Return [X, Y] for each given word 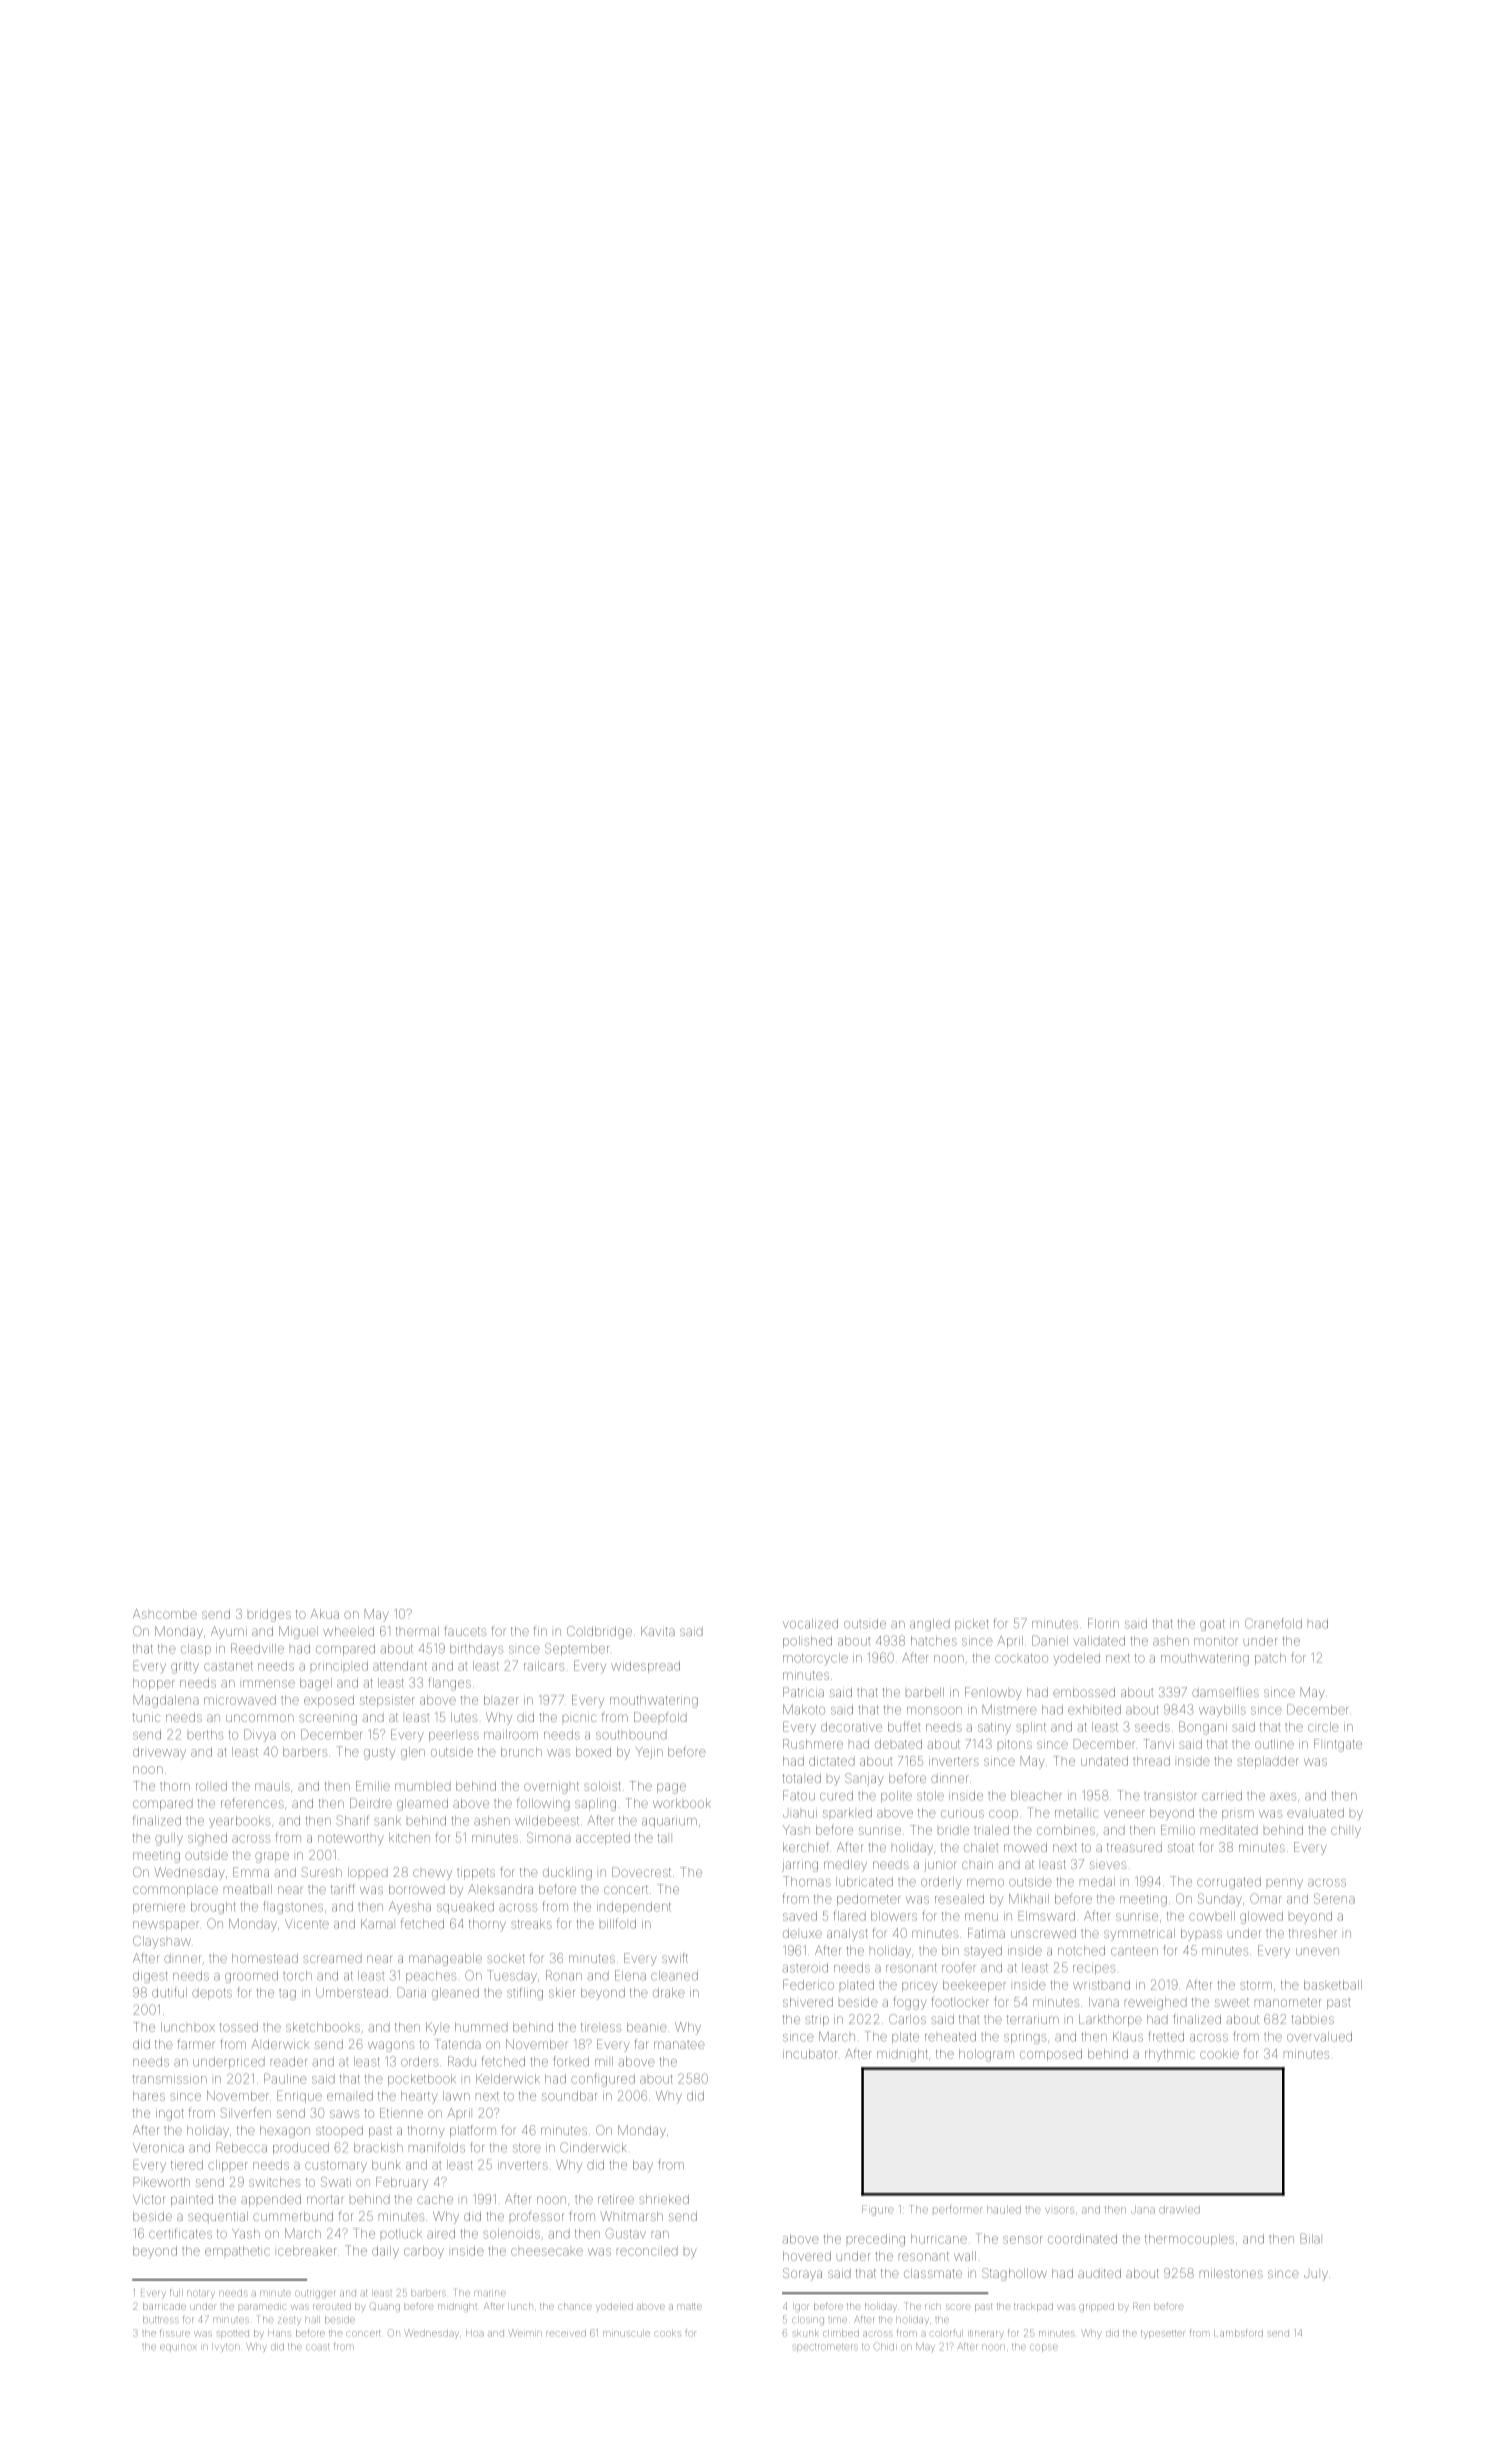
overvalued [1319, 2037]
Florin [1103, 1623]
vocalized [810, 1624]
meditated [1229, 1830]
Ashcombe [165, 1614]
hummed [481, 2027]
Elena [630, 1975]
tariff [343, 1889]
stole [930, 1796]
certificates [180, 2233]
